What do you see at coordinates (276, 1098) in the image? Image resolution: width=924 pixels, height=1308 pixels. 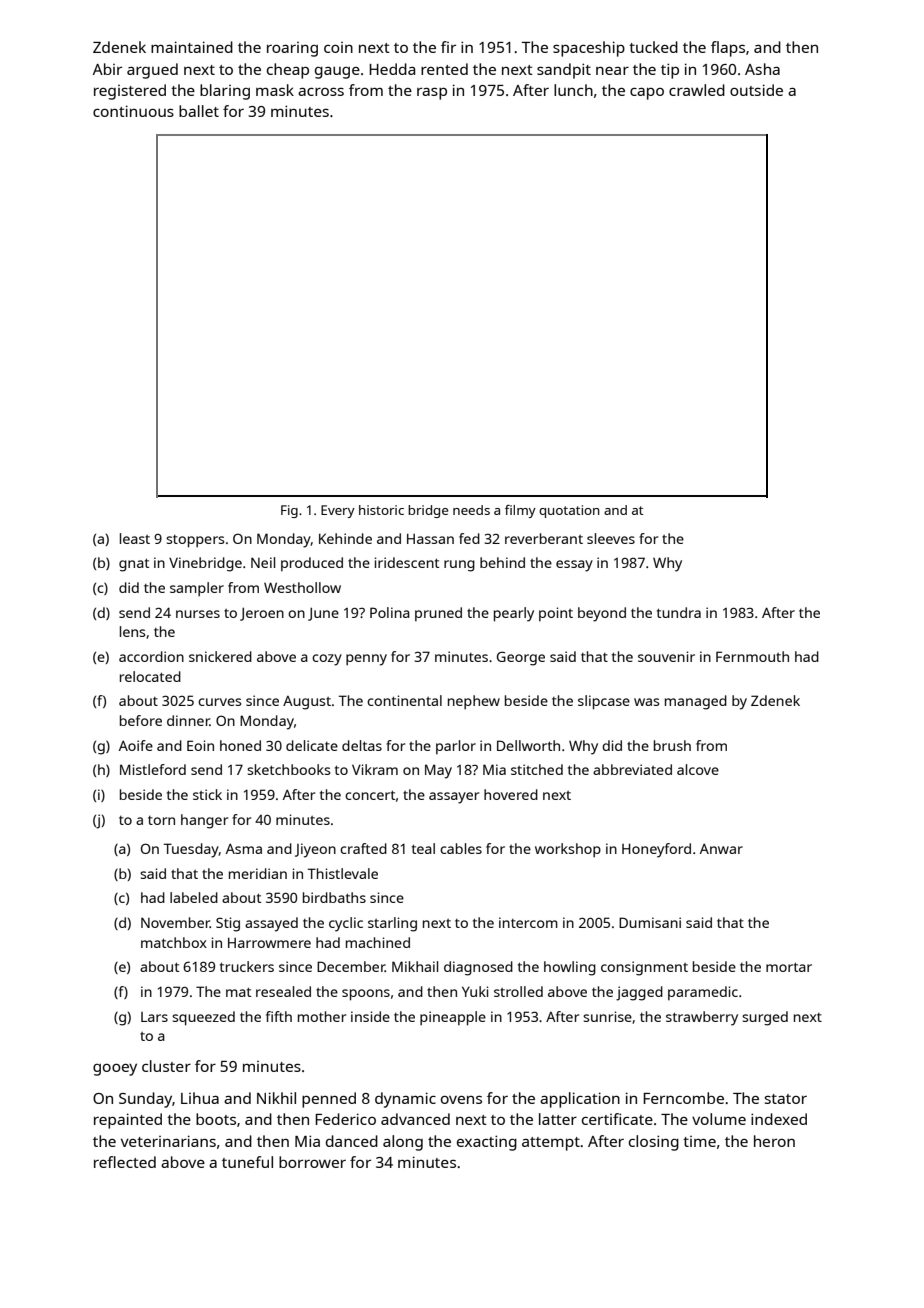 I see `Nikhil` at bounding box center [276, 1098].
